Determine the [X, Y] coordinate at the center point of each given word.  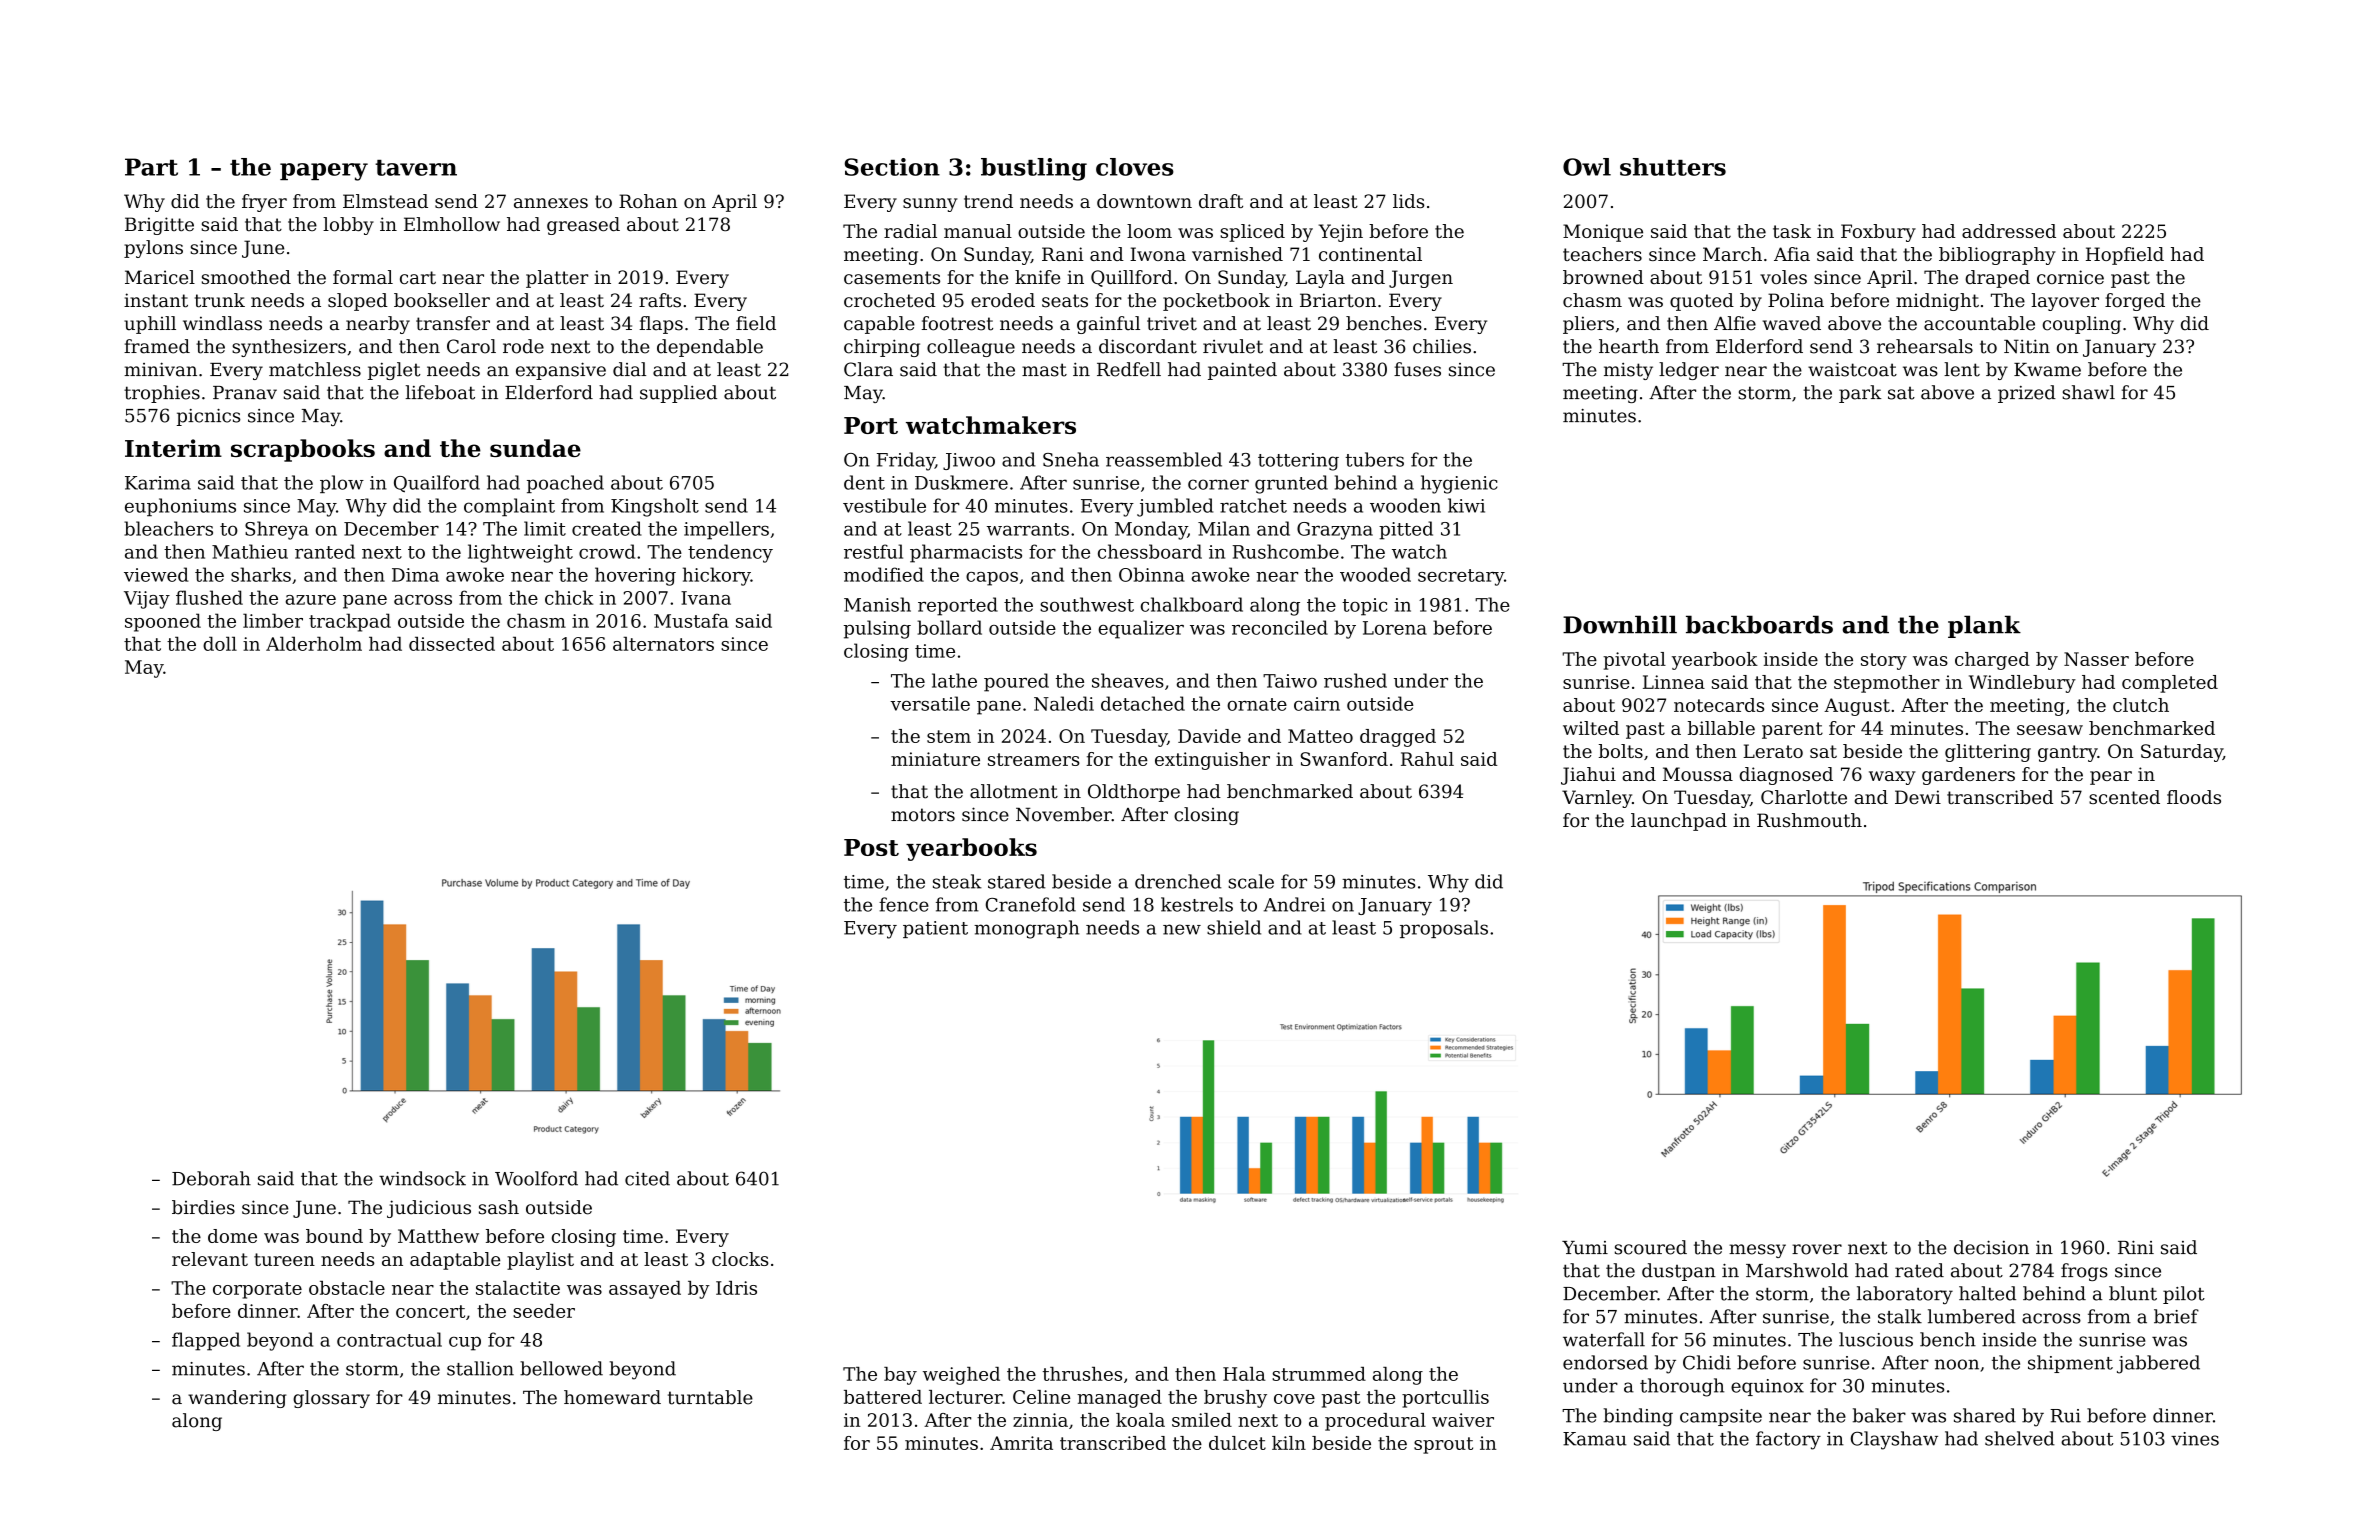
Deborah [211, 1178]
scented [2124, 797]
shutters [1673, 167]
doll [220, 644]
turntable [710, 1397]
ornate [1257, 704]
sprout [1443, 1445]
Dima [415, 575]
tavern [416, 168]
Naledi [1064, 703]
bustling [1034, 169]
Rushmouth [1809, 820]
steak [957, 881]
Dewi [1918, 797]
